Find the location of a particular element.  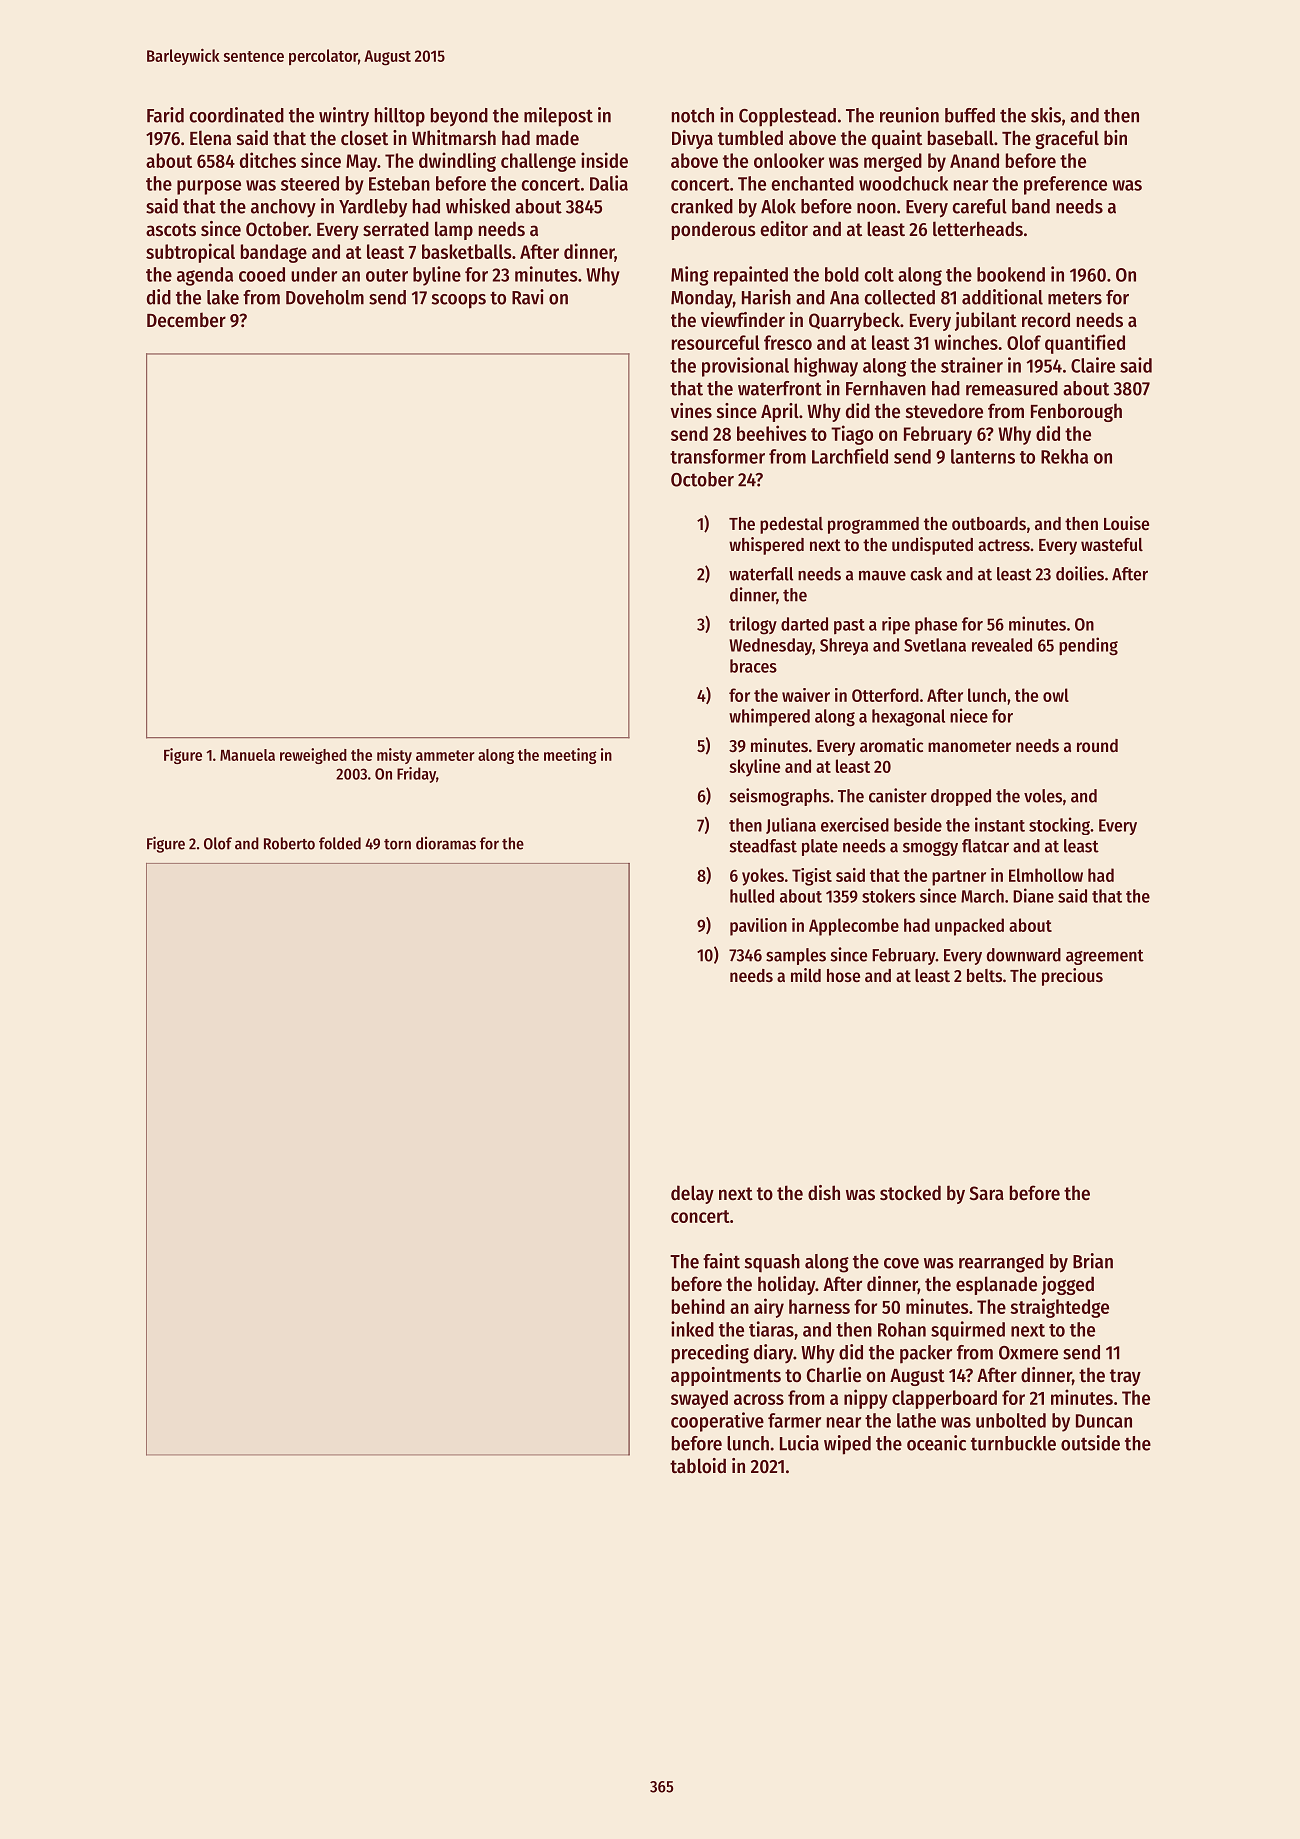

skis is located at coordinates (1046, 115).
